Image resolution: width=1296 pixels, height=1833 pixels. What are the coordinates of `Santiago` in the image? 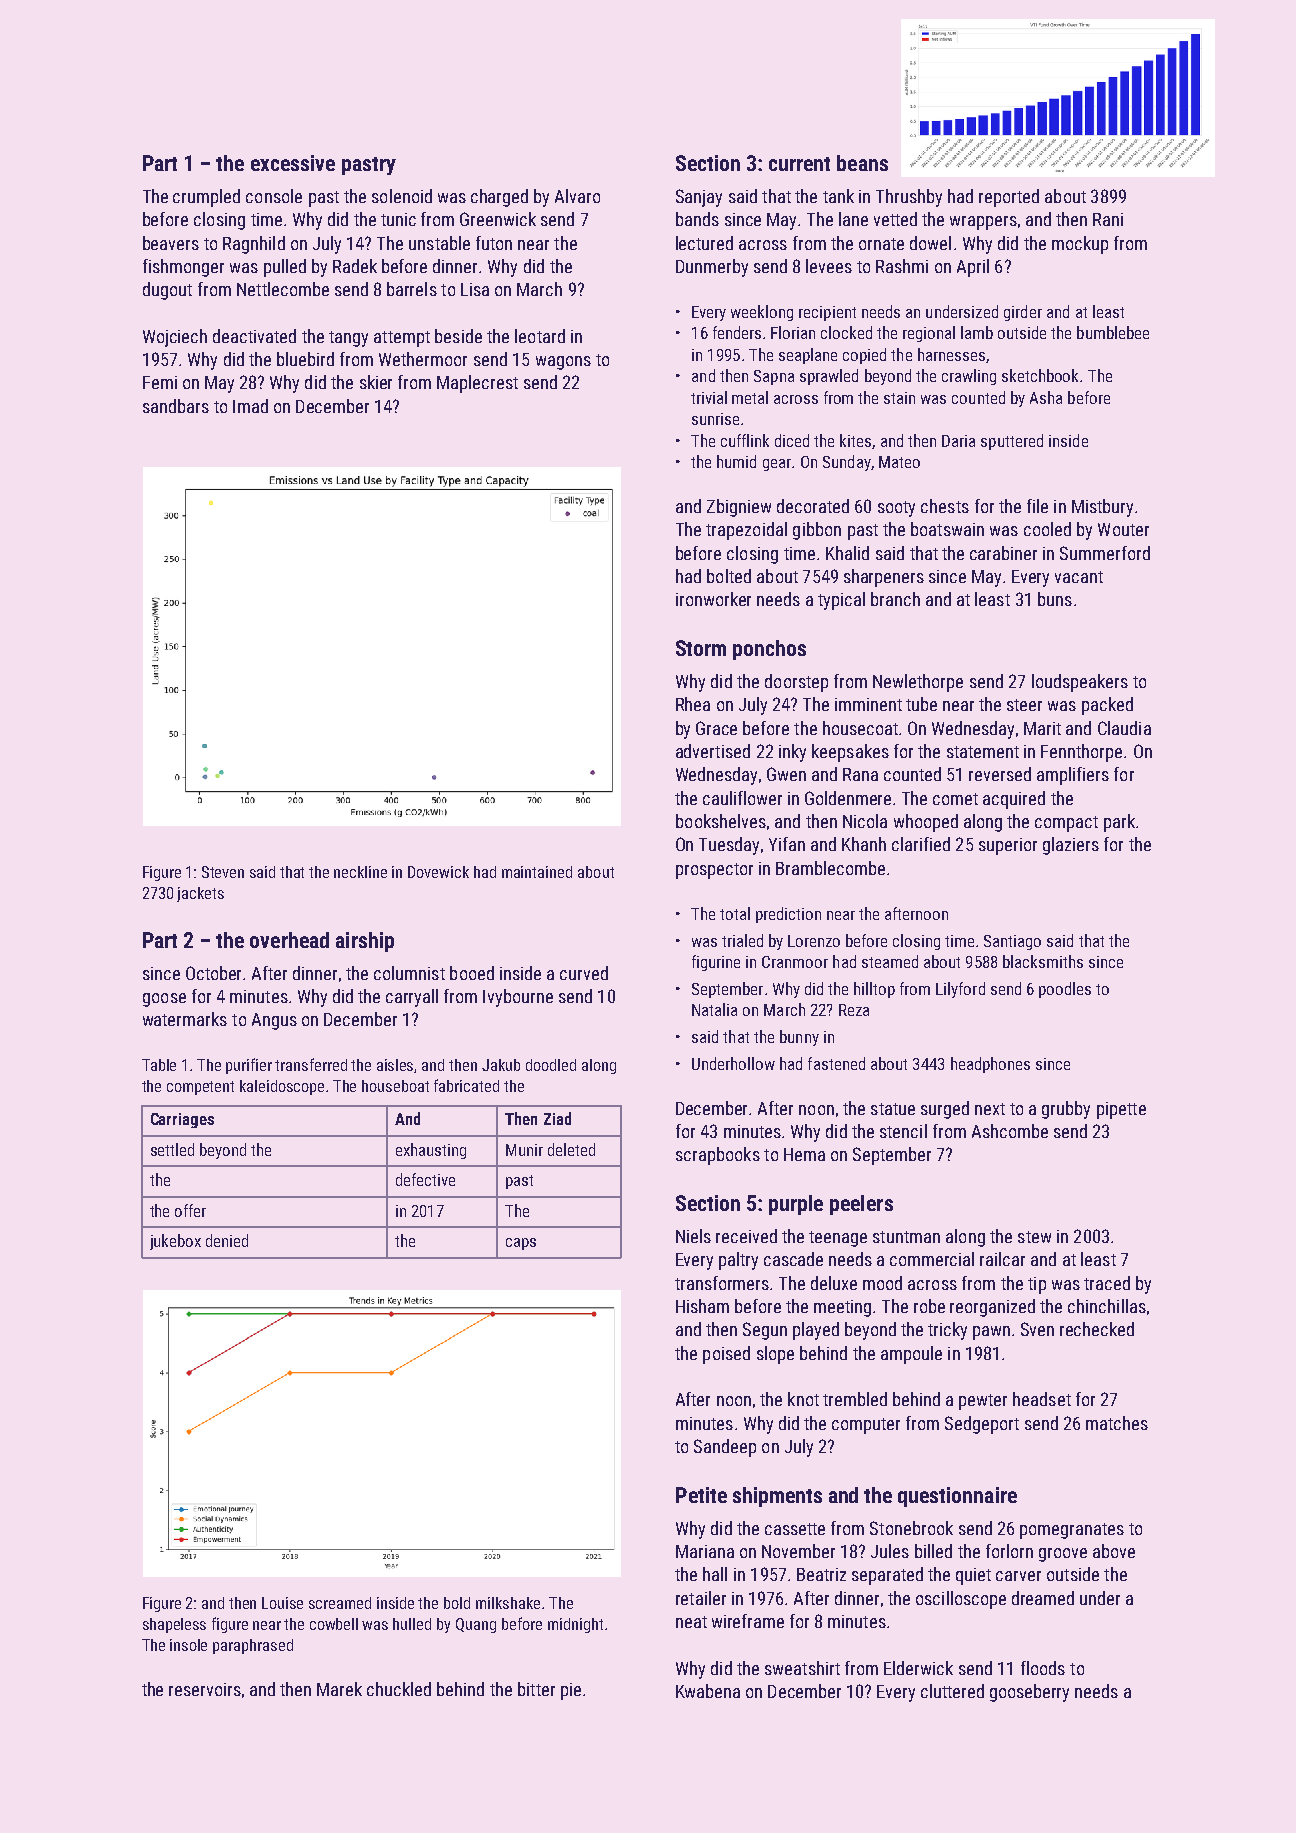 It's located at (1012, 942).
